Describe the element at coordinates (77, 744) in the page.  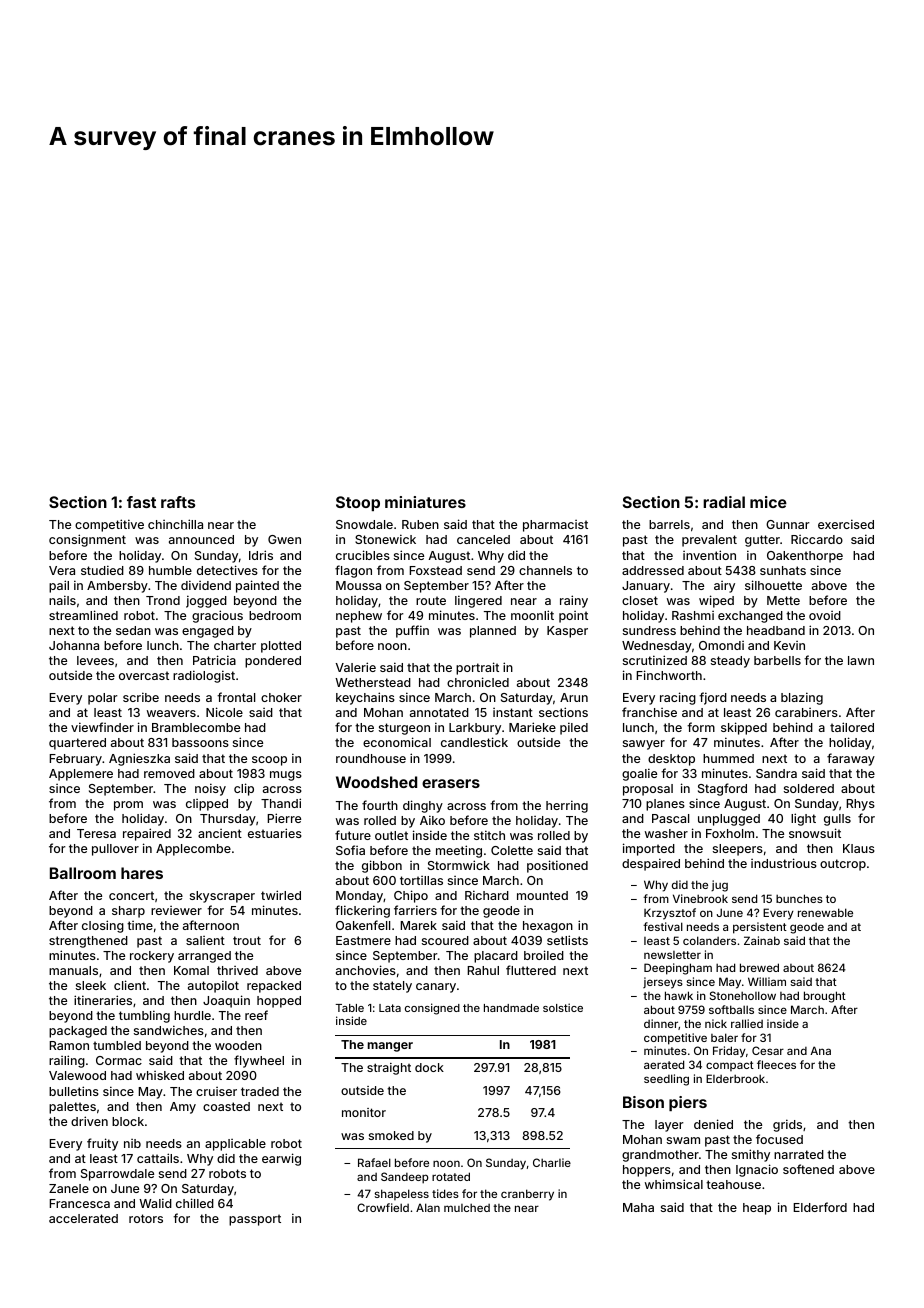
I see `quartered` at that location.
